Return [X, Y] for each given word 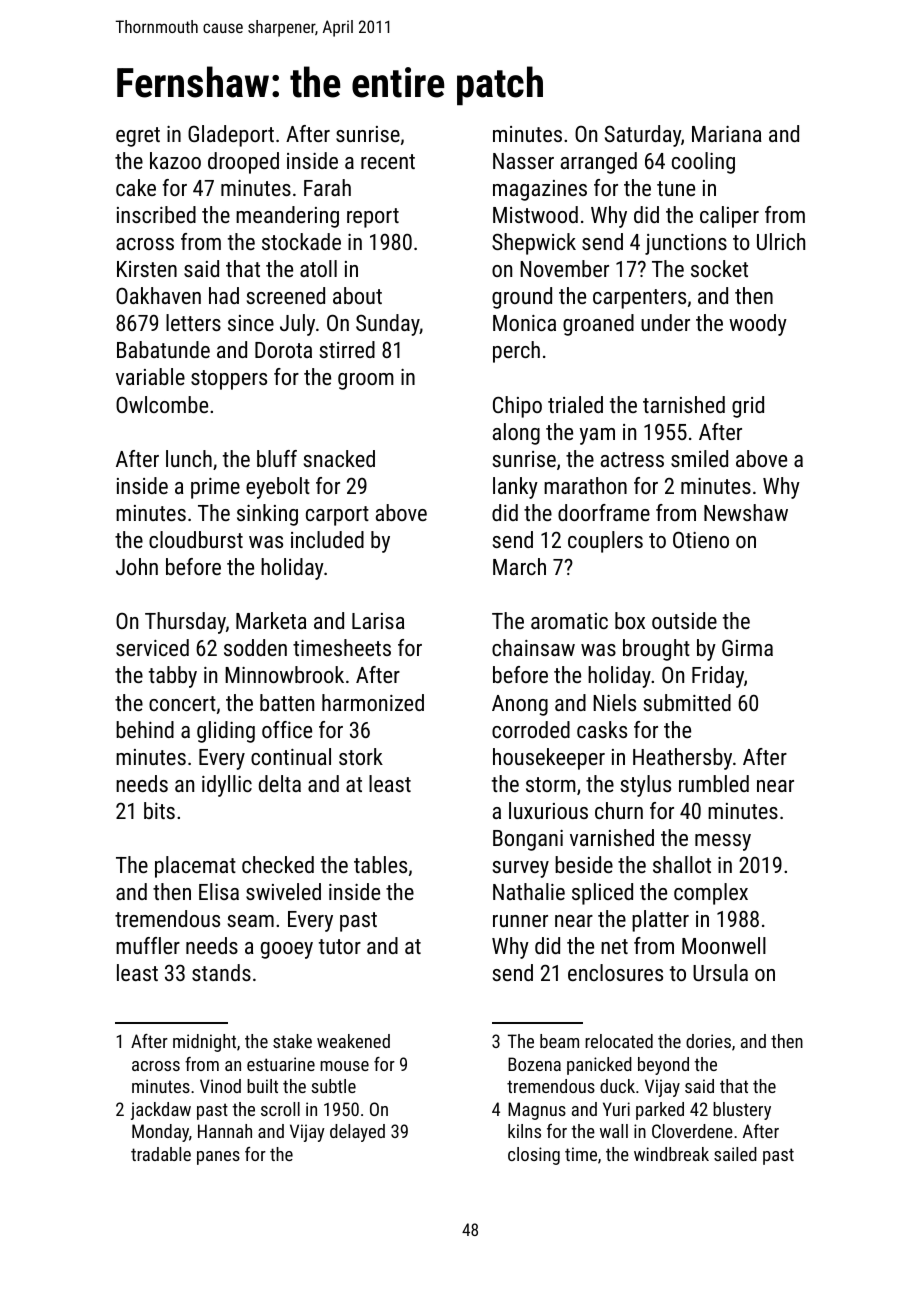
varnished [612, 837]
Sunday [388, 325]
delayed [357, 1133]
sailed [735, 1154]
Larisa [378, 621]
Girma [747, 647]
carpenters [639, 299]
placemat [195, 867]
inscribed [156, 214]
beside [584, 864]
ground [522, 298]
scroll [280, 1109]
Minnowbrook [284, 674]
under [665, 322]
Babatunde [163, 349]
